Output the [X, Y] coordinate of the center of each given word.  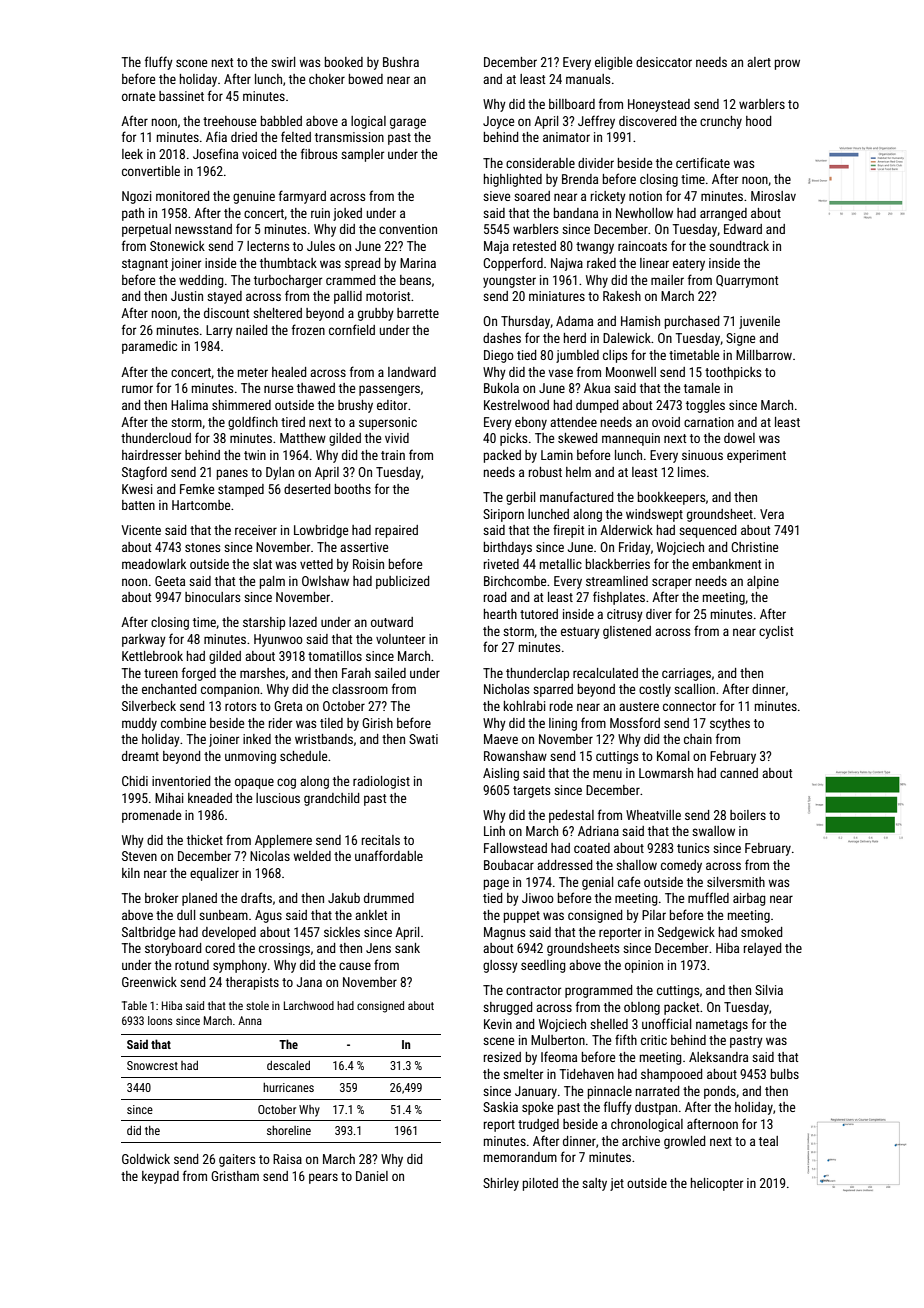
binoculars [212, 597]
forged [199, 674]
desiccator [664, 62]
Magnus [504, 933]
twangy [595, 248]
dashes [502, 338]
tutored [539, 614]
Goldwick [146, 1159]
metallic [561, 564]
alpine [763, 582]
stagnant [145, 265]
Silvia [769, 990]
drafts [256, 897]
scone [191, 63]
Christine [754, 547]
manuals [588, 79]
